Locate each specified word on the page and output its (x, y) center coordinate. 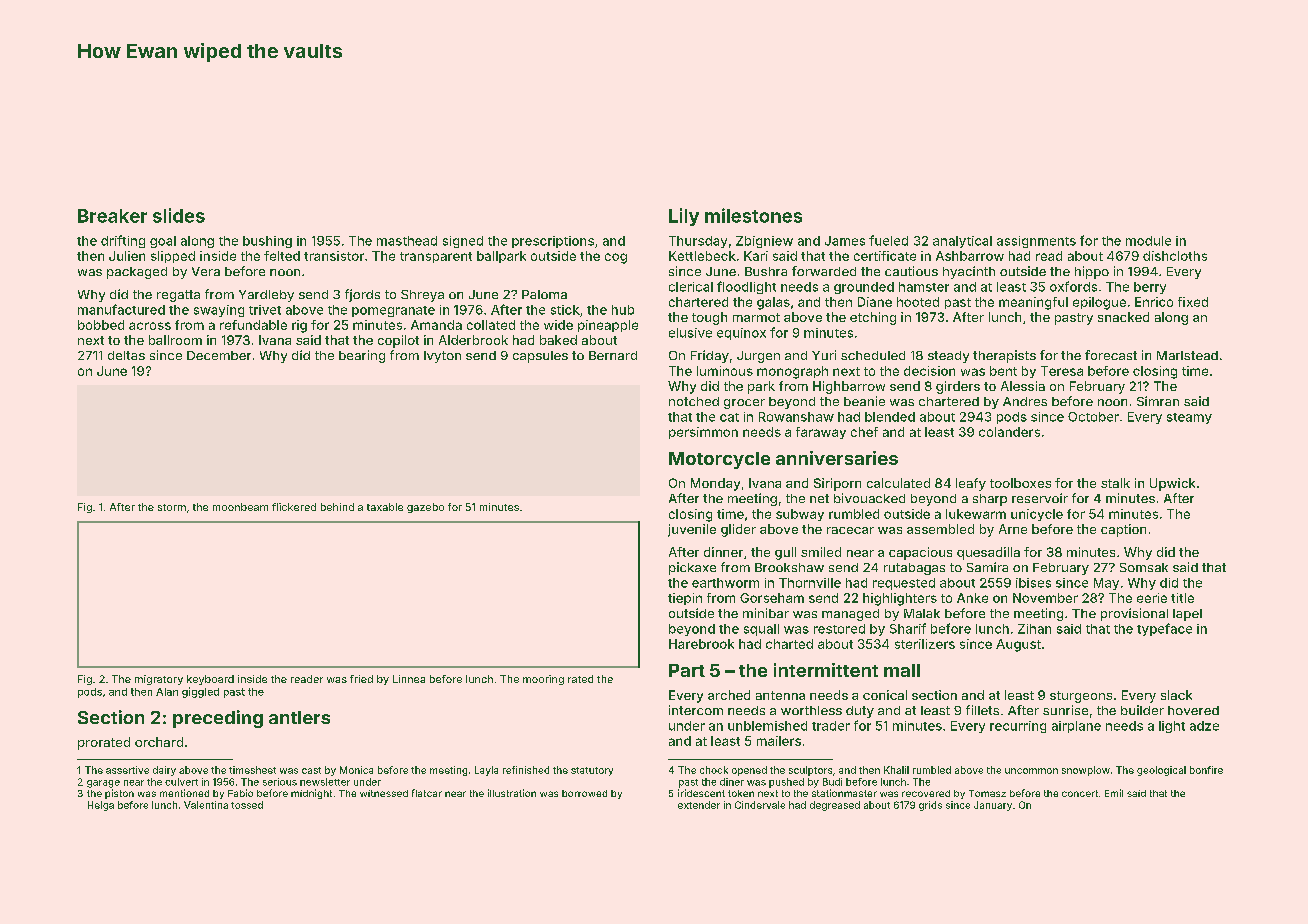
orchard (159, 742)
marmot (756, 317)
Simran (1158, 401)
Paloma (544, 294)
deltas (126, 355)
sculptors (810, 771)
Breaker (112, 216)
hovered (1193, 710)
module (1148, 241)
